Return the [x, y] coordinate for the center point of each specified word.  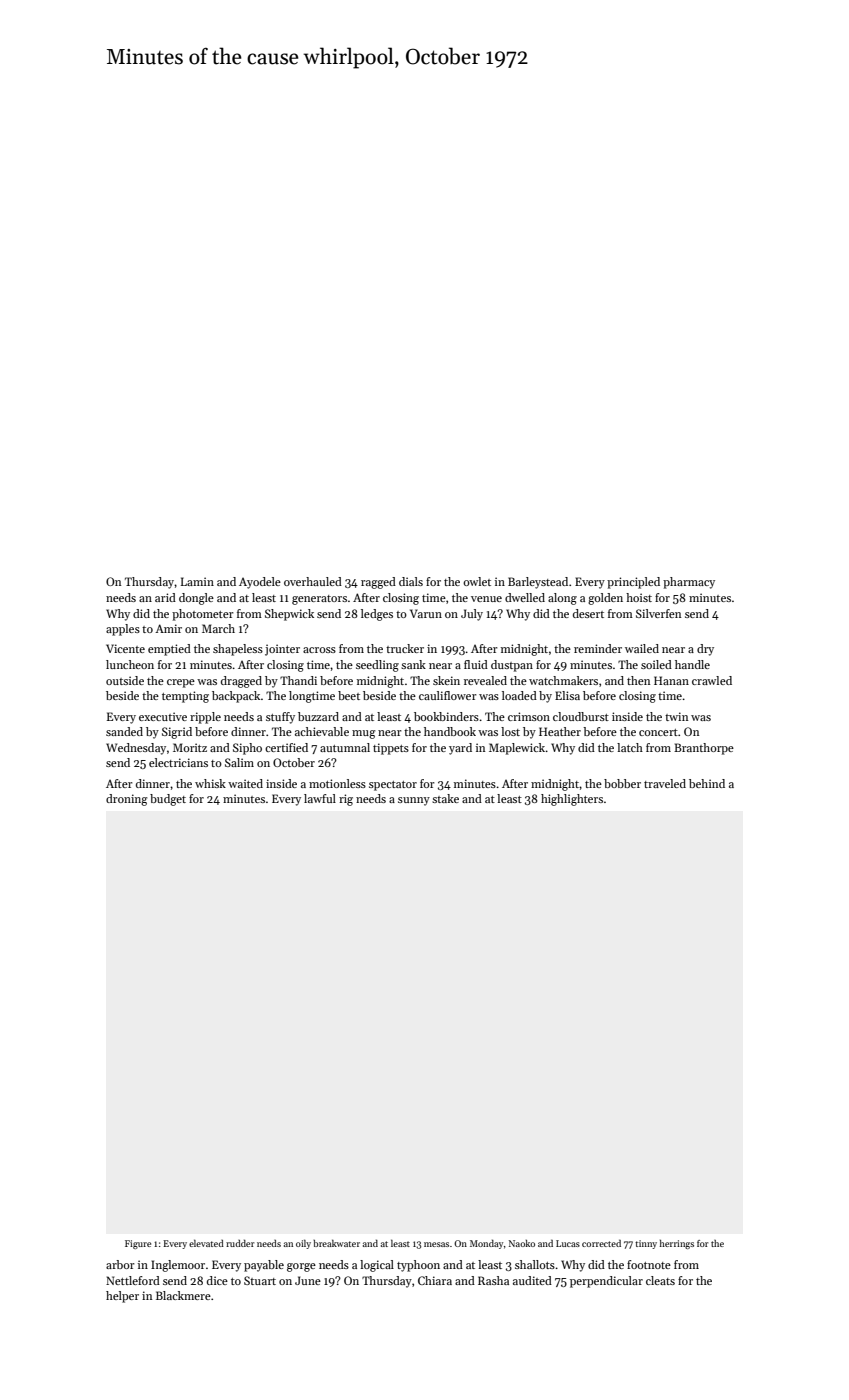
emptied [169, 650]
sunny [414, 801]
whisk [210, 783]
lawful [320, 798]
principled [633, 583]
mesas [436, 1244]
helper [122, 1297]
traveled [665, 783]
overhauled [313, 581]
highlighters [572, 800]
